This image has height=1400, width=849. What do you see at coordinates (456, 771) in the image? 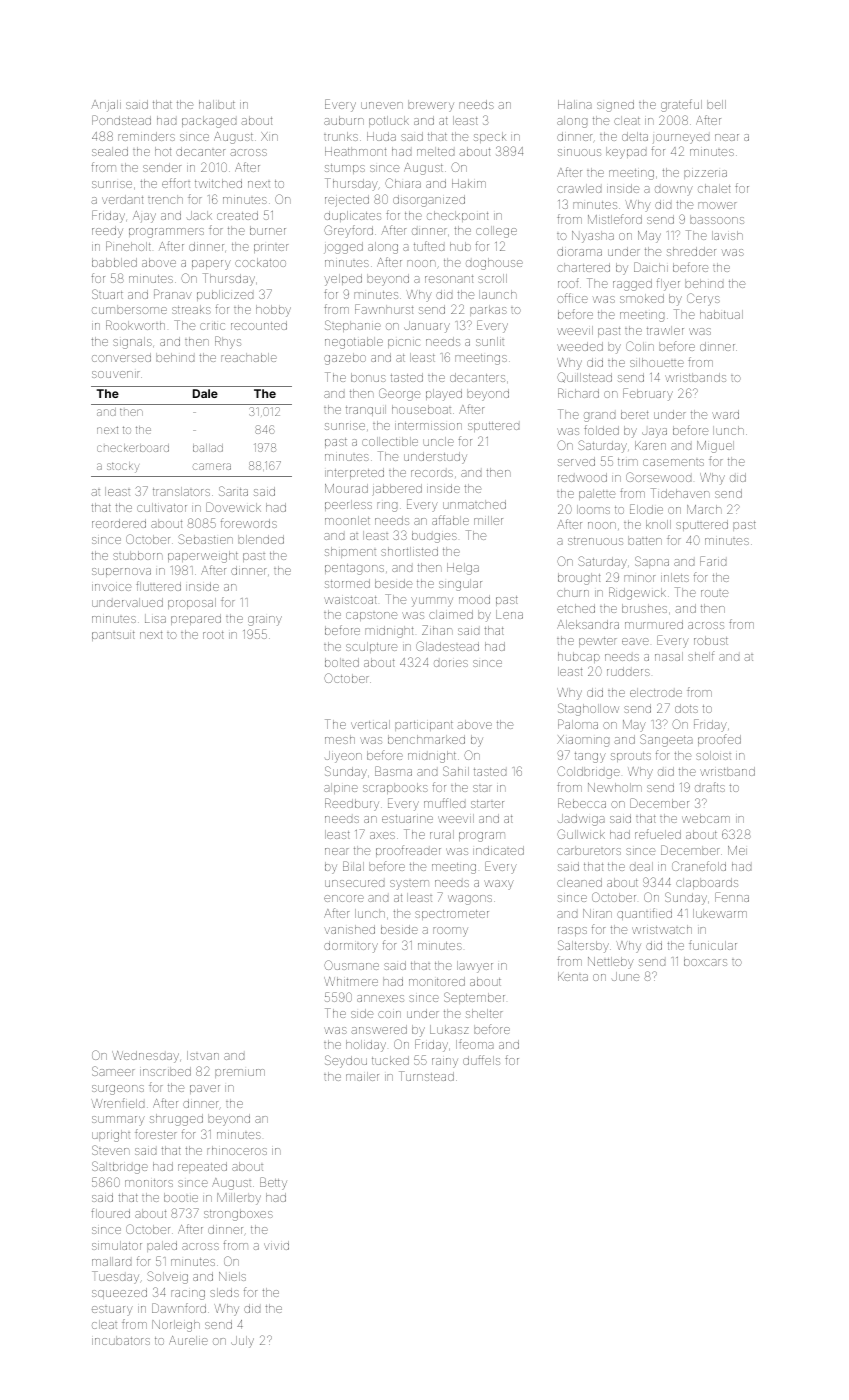
I see `Sahil` at bounding box center [456, 771].
